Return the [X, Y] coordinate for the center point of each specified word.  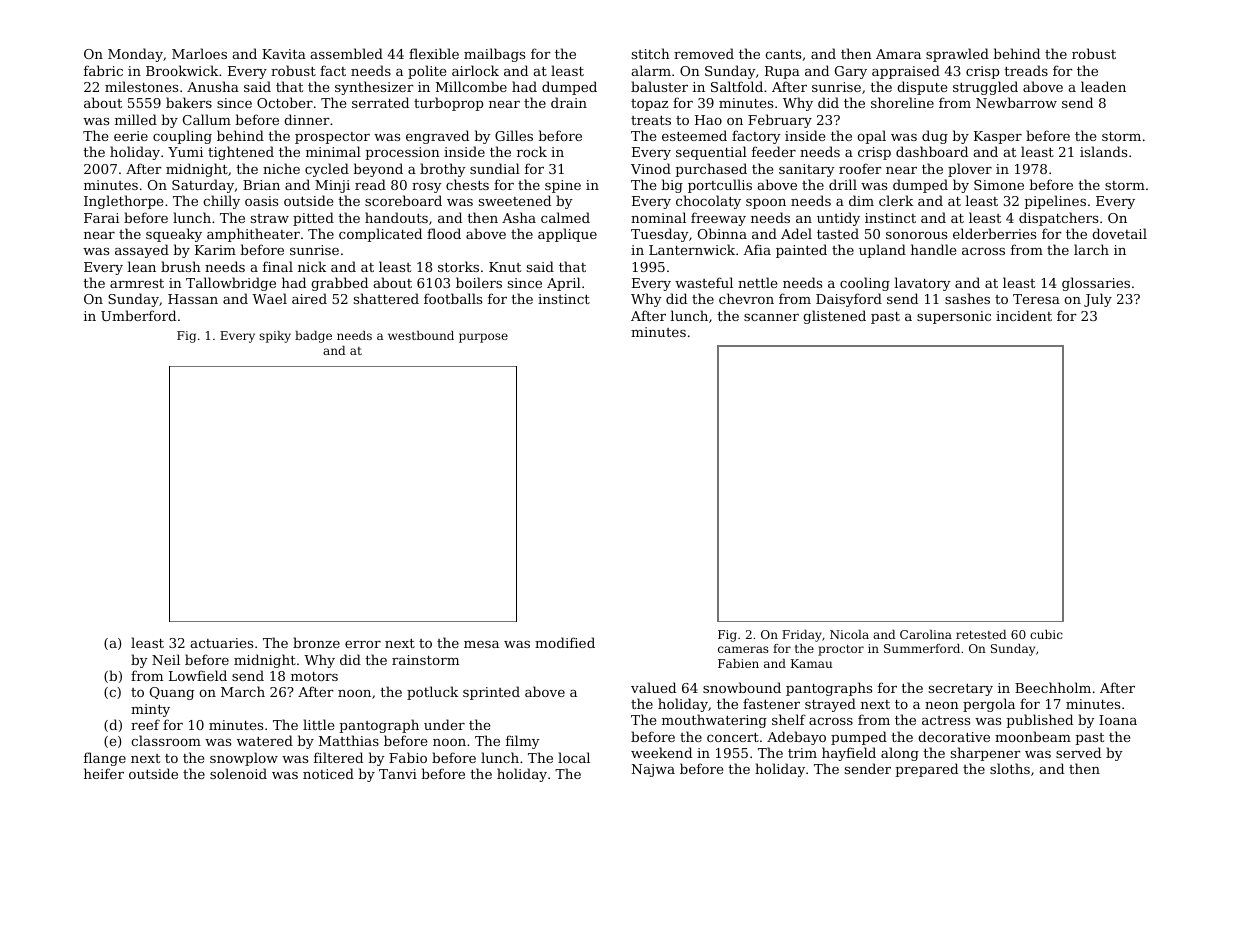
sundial [495, 168]
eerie [131, 136]
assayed [142, 251]
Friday [802, 636]
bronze [316, 642]
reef [145, 724]
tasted [838, 233]
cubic [1046, 634]
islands [1103, 151]
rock [532, 151]
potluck [432, 693]
